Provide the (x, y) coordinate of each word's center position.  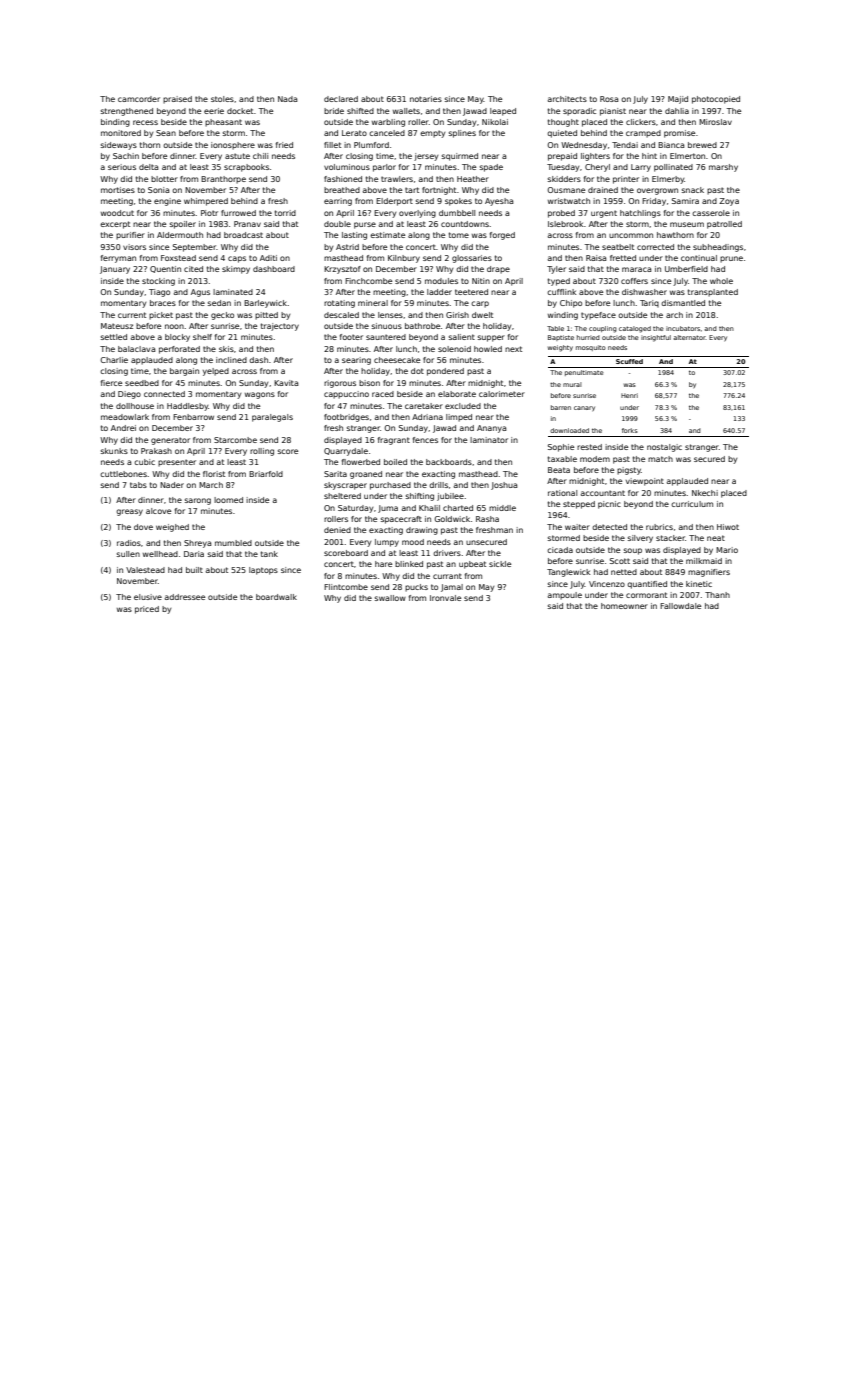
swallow (390, 598)
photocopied (716, 100)
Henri (629, 395)
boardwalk (276, 597)
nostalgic (664, 448)
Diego (129, 395)
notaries (426, 99)
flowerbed (361, 462)
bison (369, 383)
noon (174, 326)
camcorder (139, 99)
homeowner (624, 606)
